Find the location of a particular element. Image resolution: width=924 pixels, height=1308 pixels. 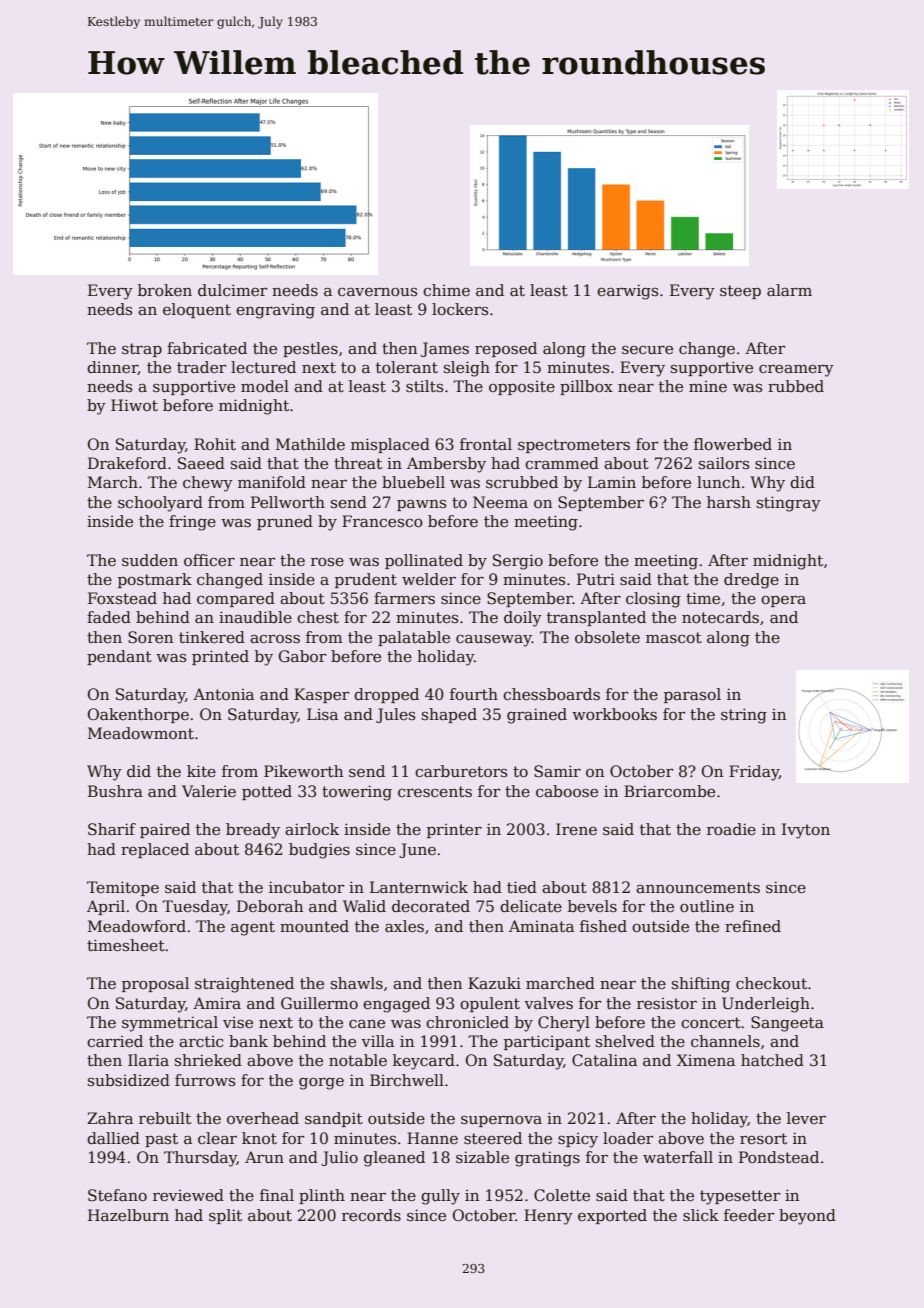

Ximena is located at coordinates (706, 1060).
